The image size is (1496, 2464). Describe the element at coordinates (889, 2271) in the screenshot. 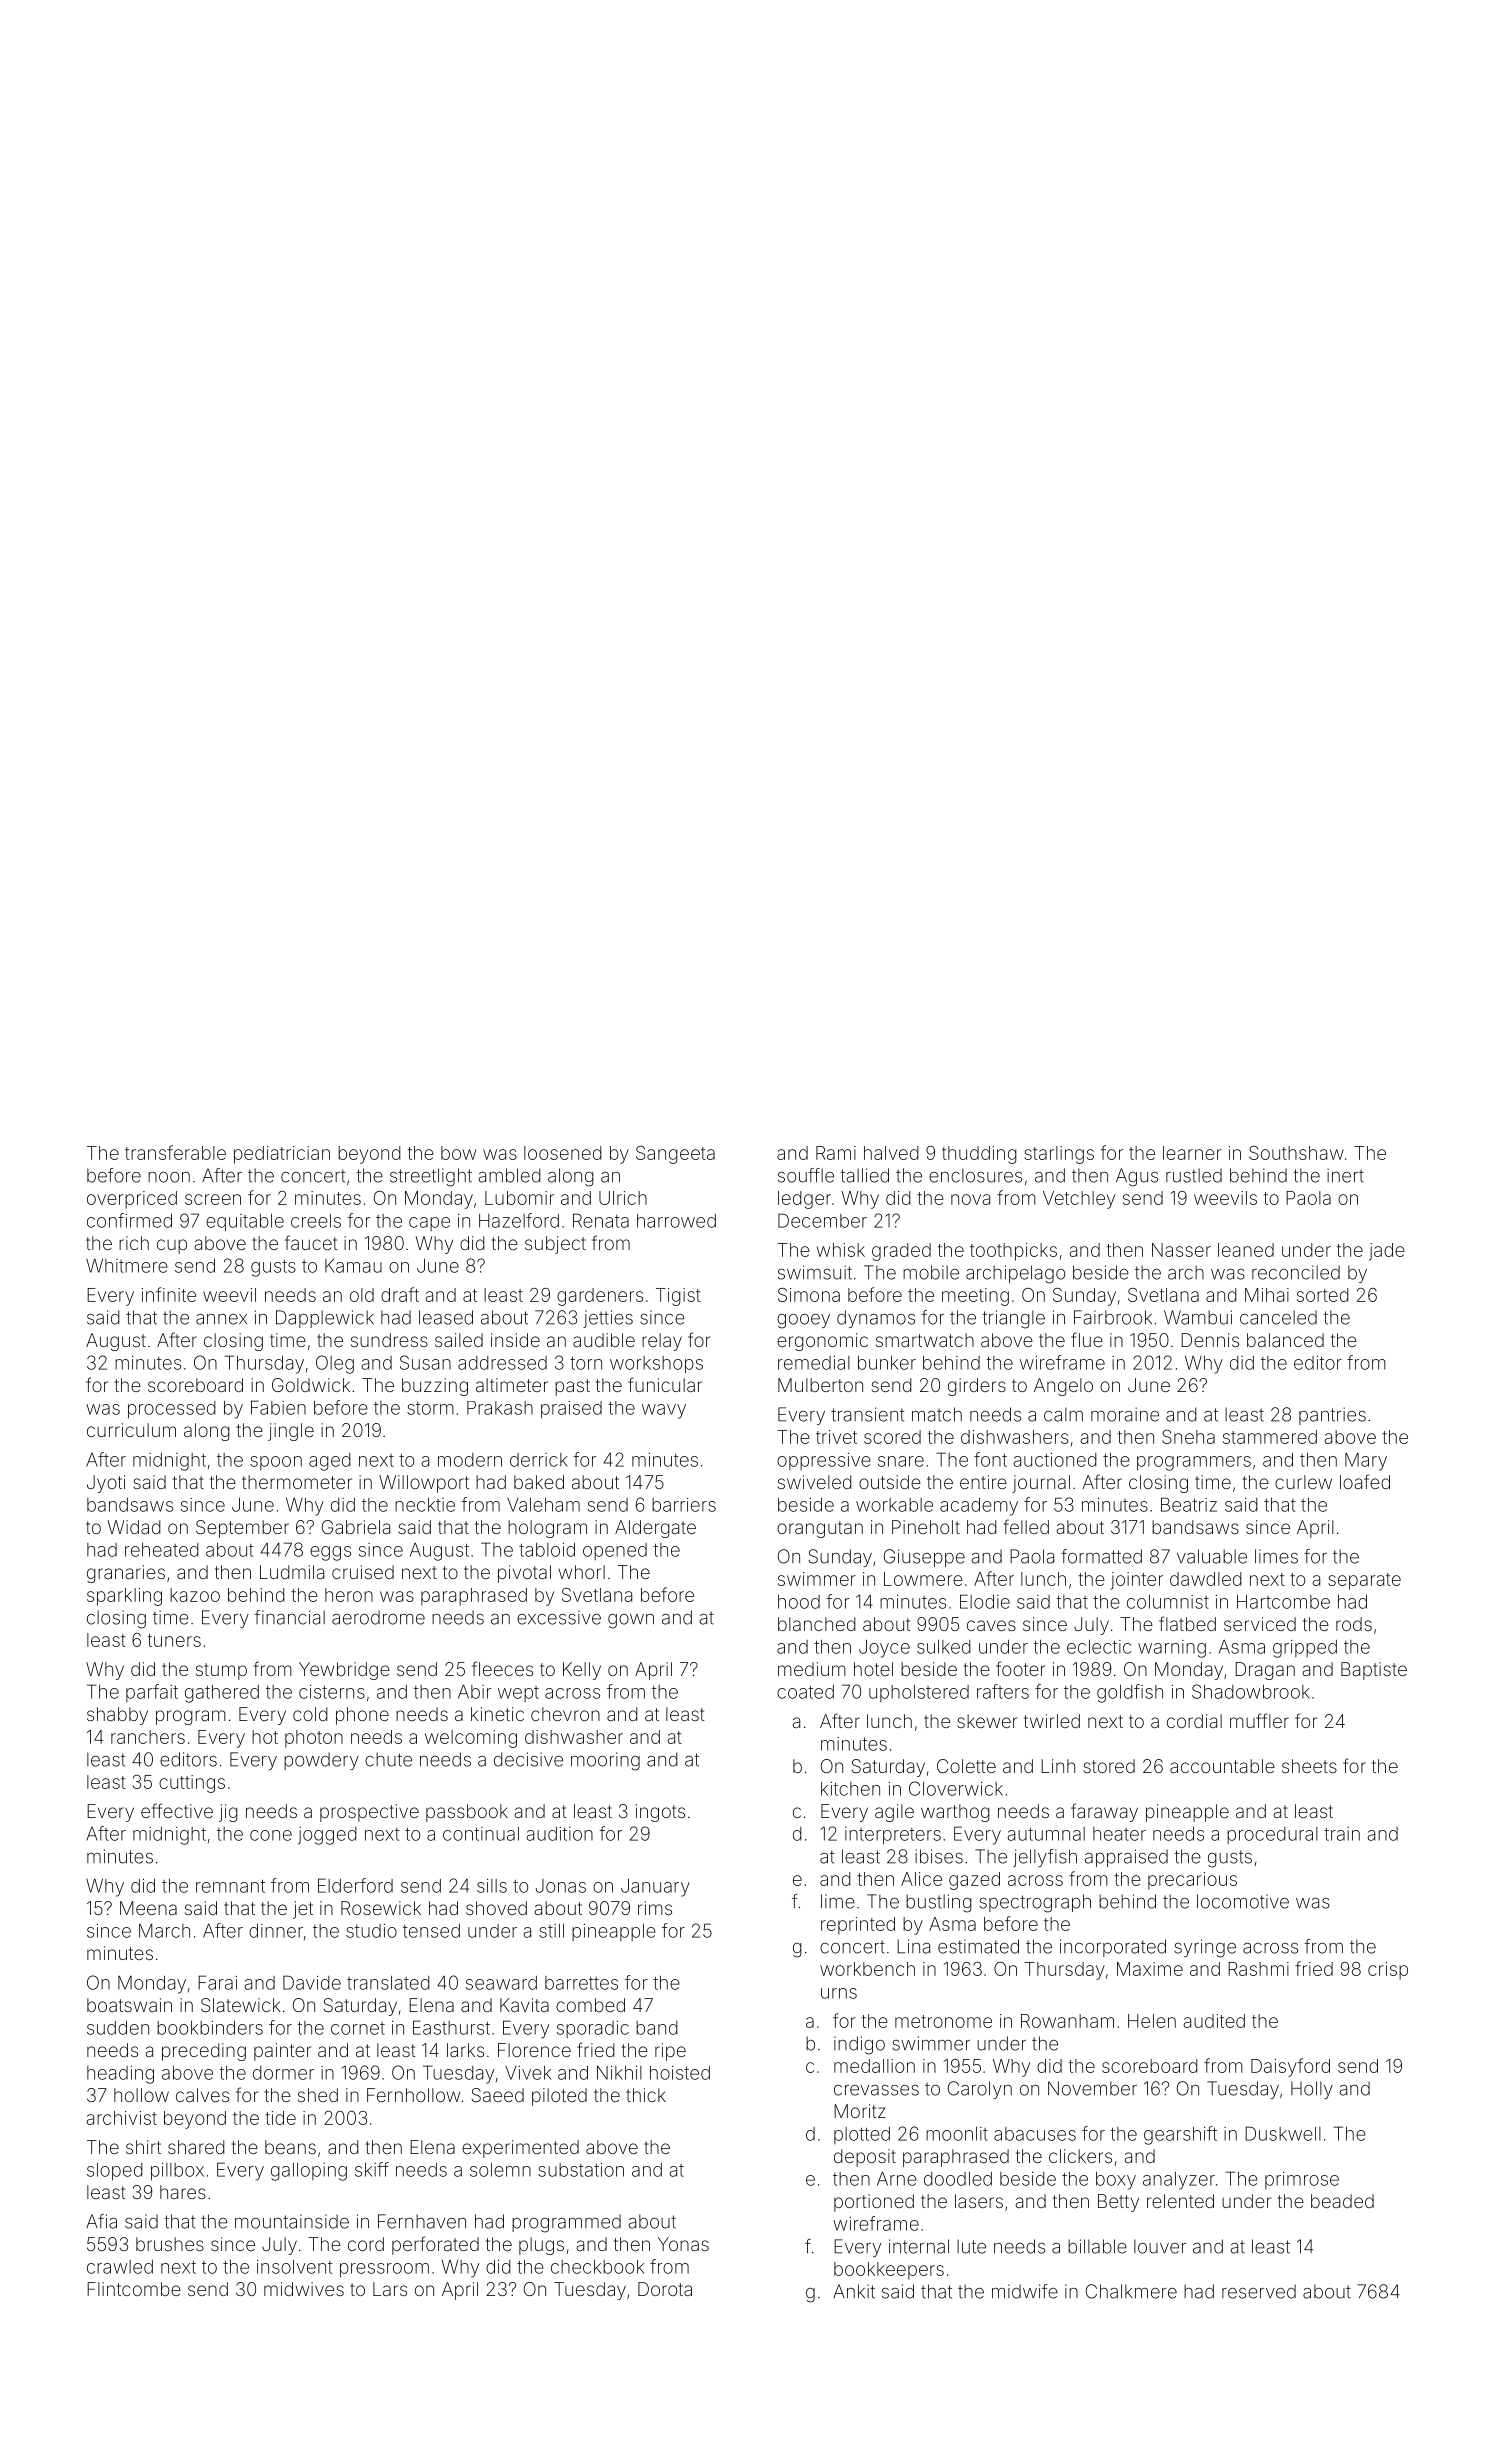

I see `bookkeepers` at that location.
